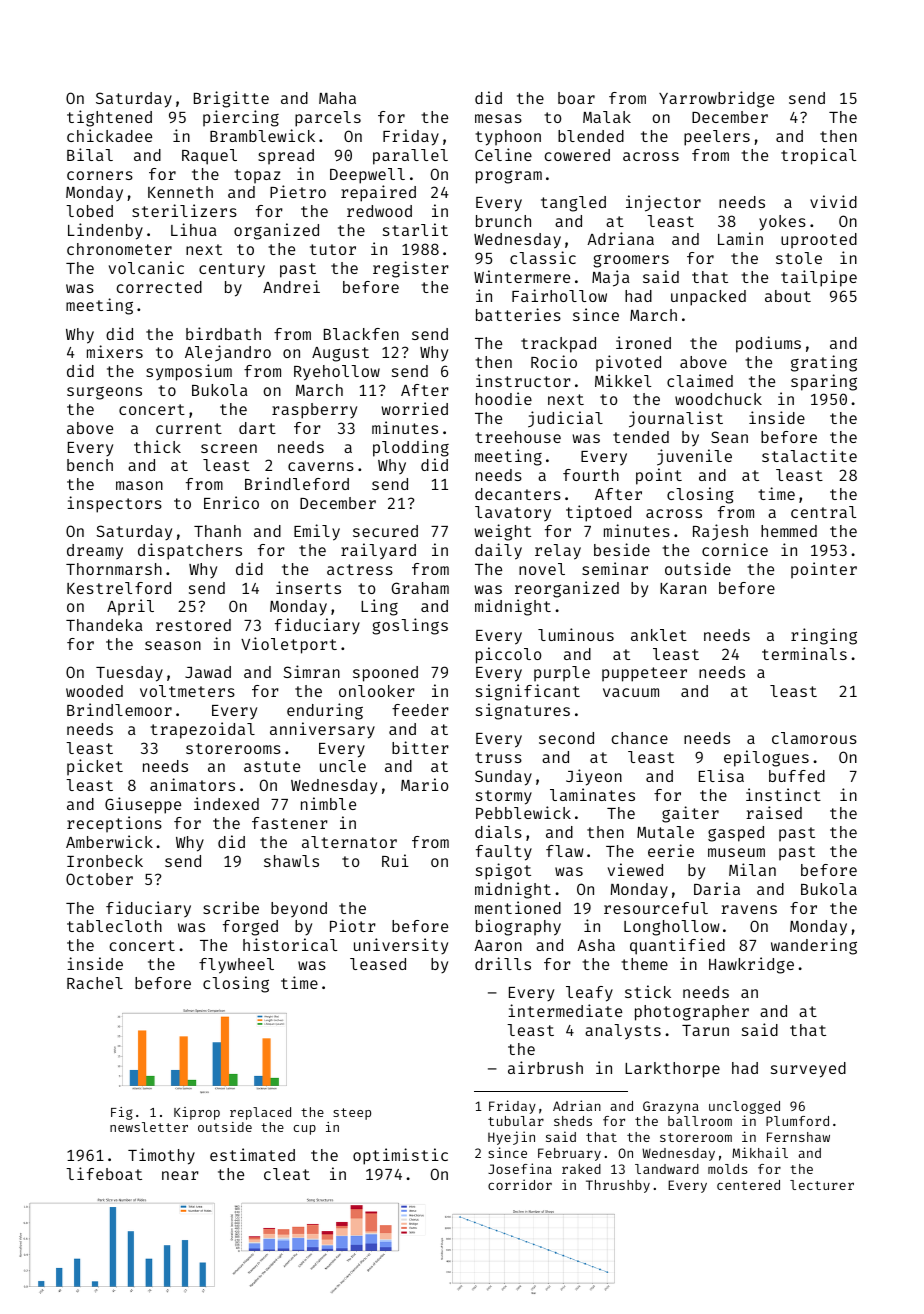 The width and height of the screenshot is (924, 1314). What do you see at coordinates (400, 1156) in the screenshot?
I see `optimistic` at bounding box center [400, 1156].
